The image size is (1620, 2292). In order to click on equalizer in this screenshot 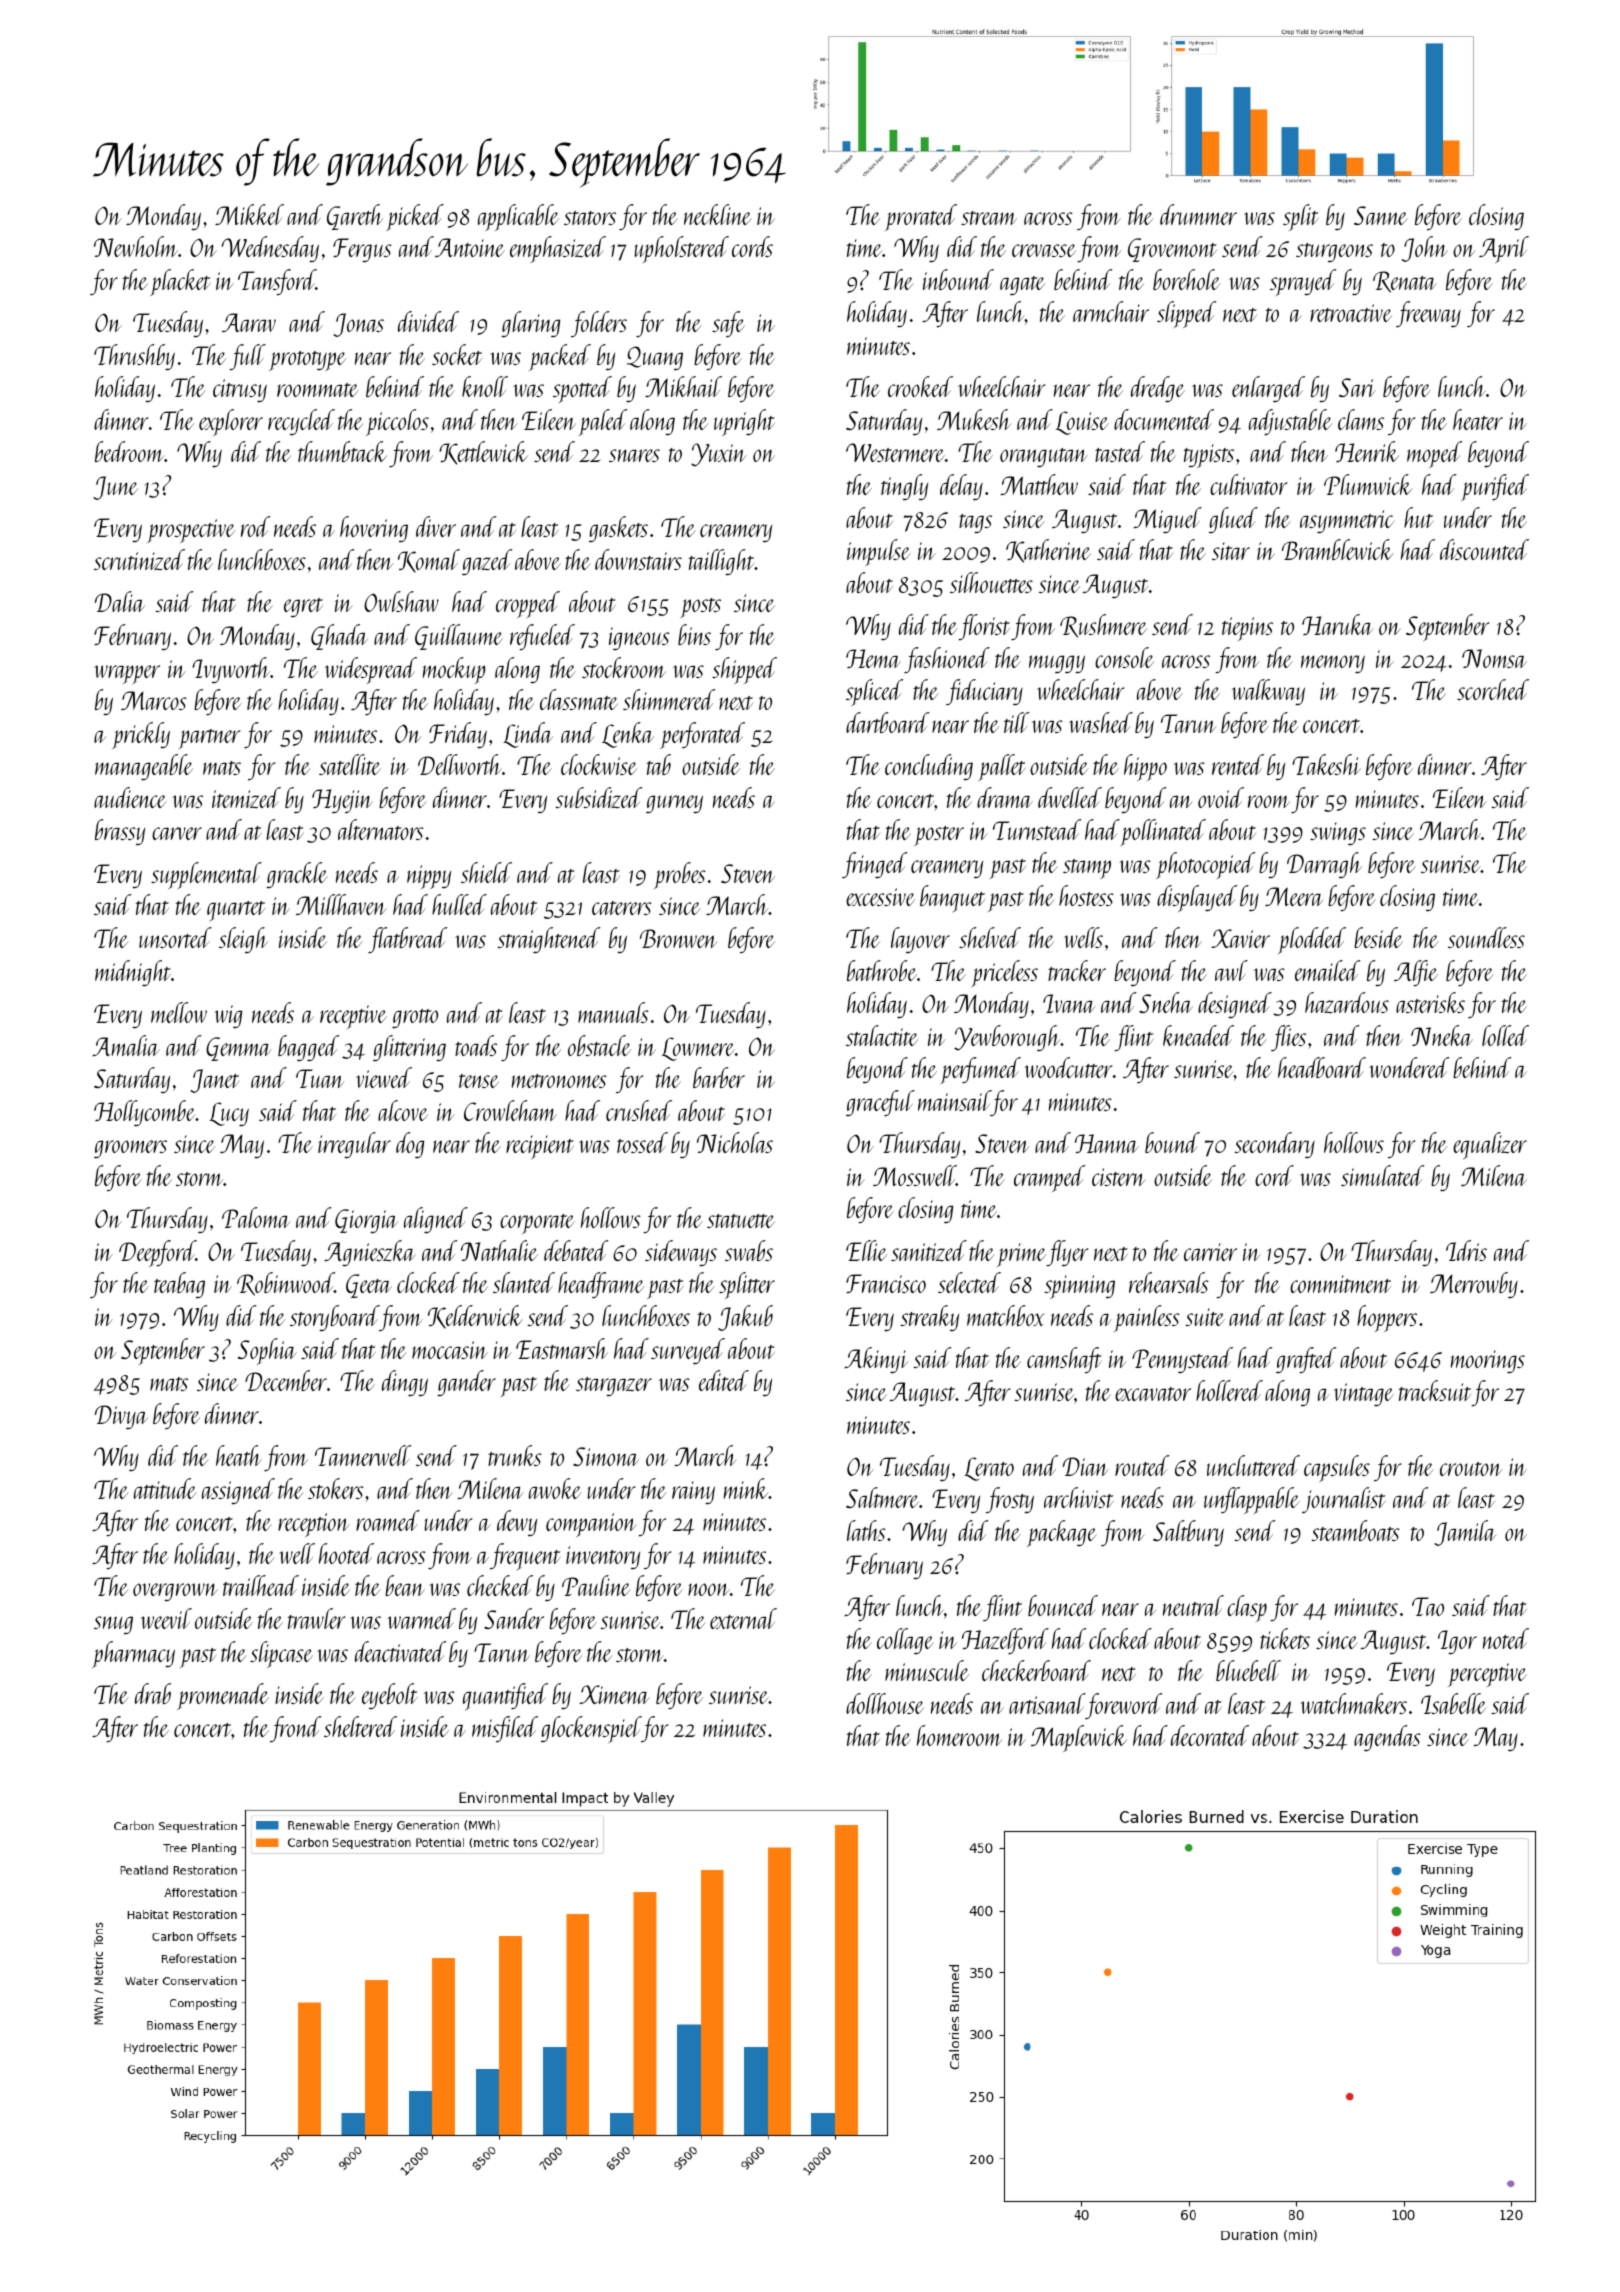, I will do `click(1490, 1146)`.
